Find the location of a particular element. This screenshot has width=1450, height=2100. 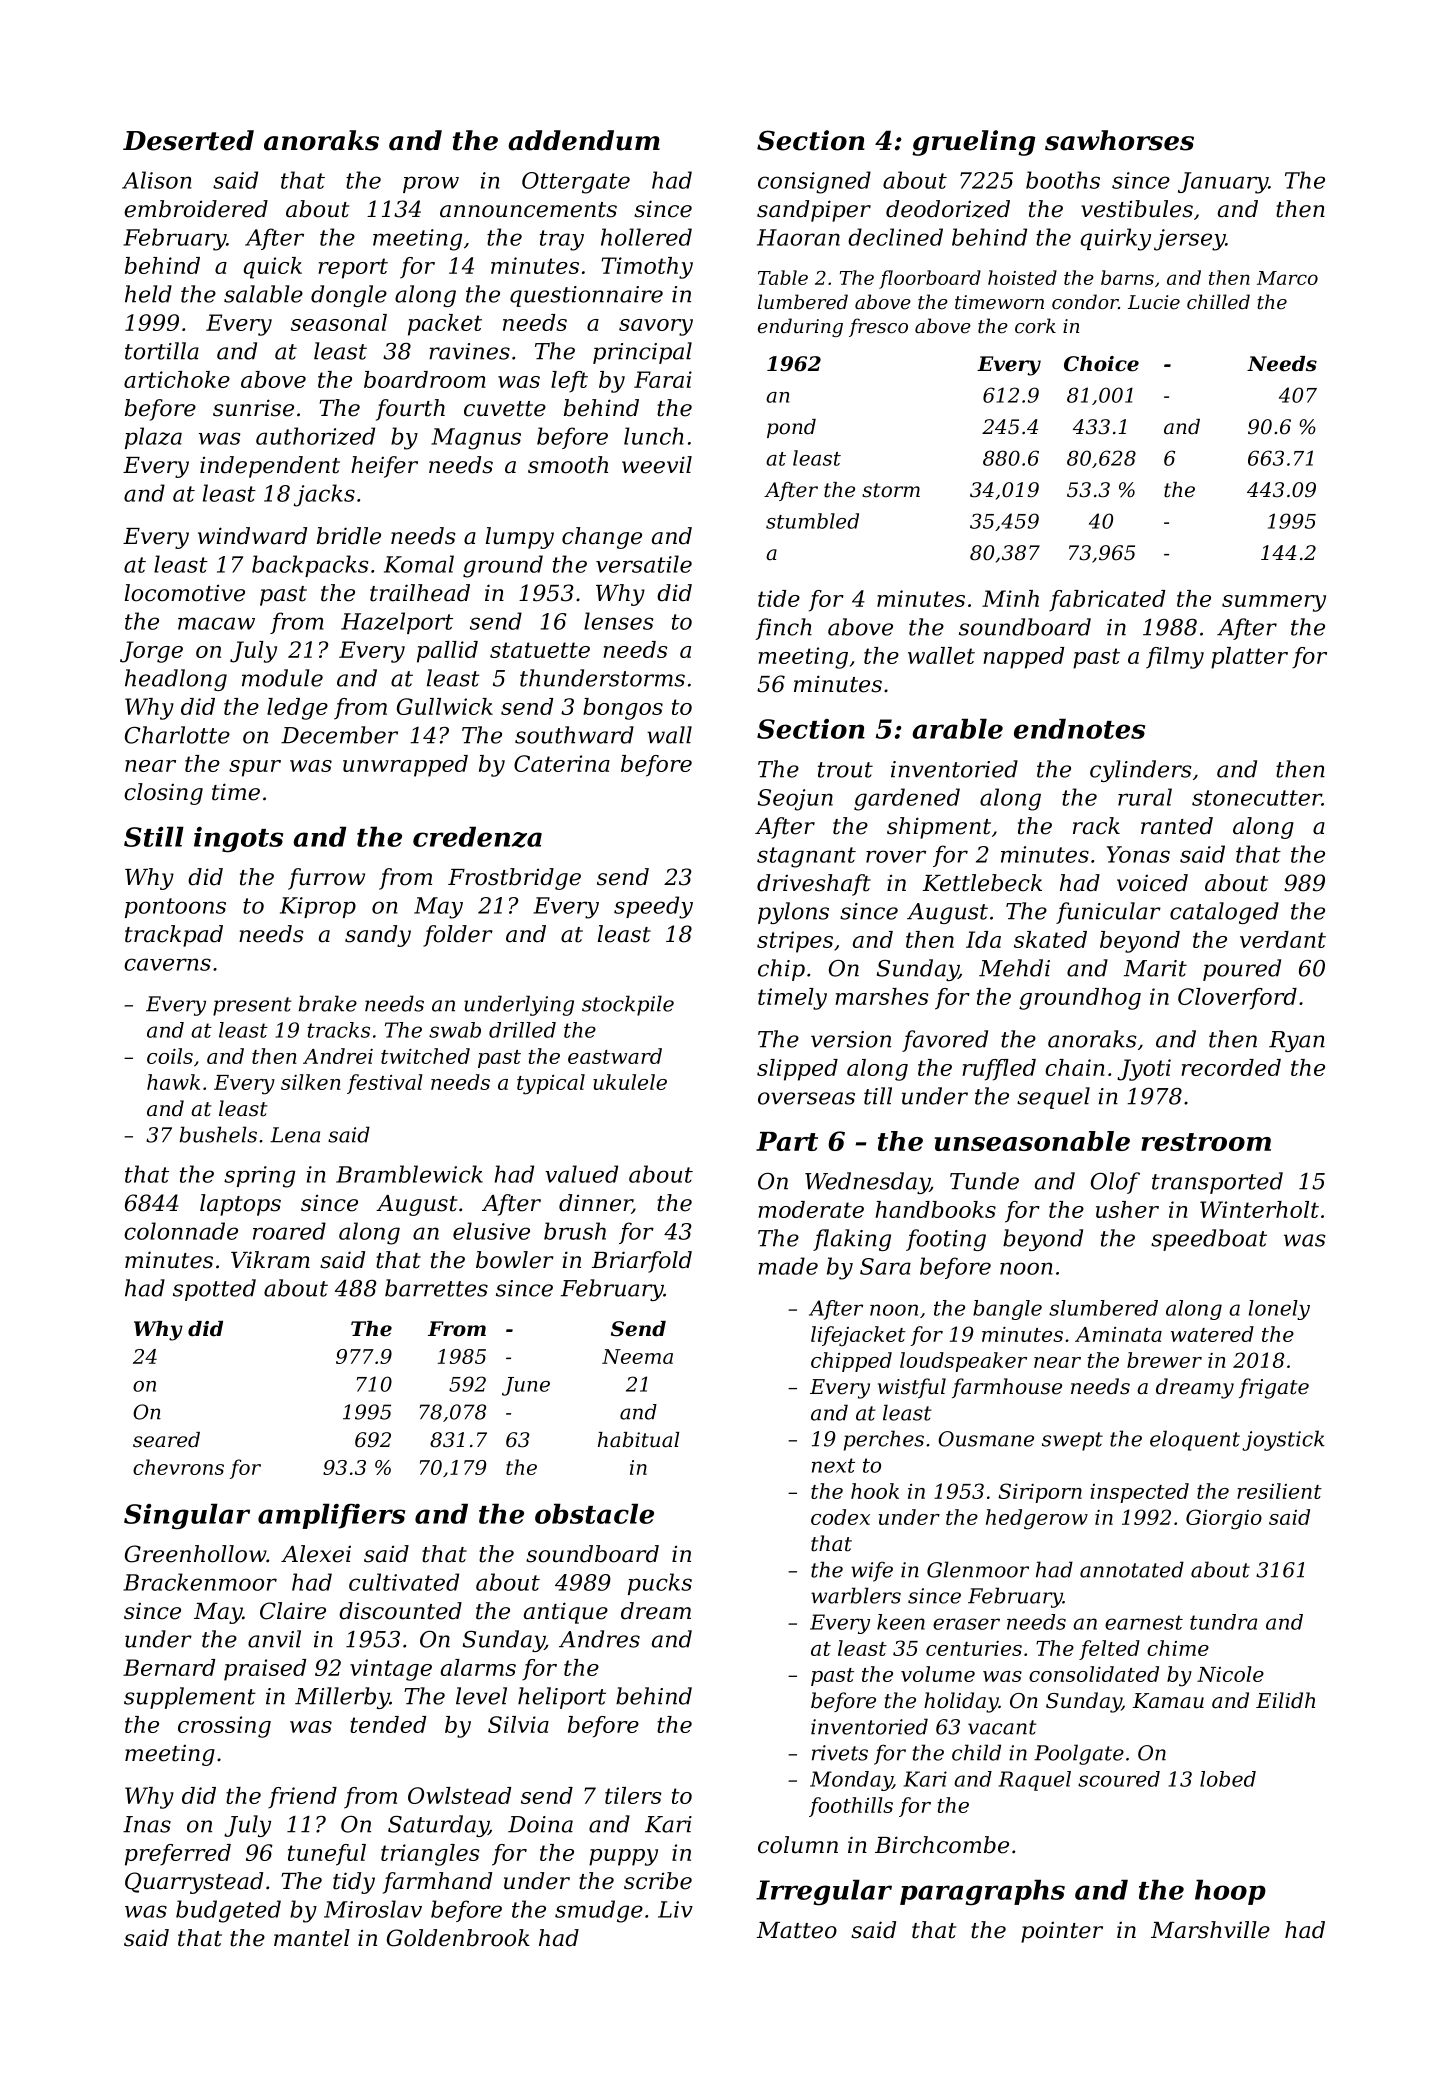

locomotive is located at coordinates (185, 593).
